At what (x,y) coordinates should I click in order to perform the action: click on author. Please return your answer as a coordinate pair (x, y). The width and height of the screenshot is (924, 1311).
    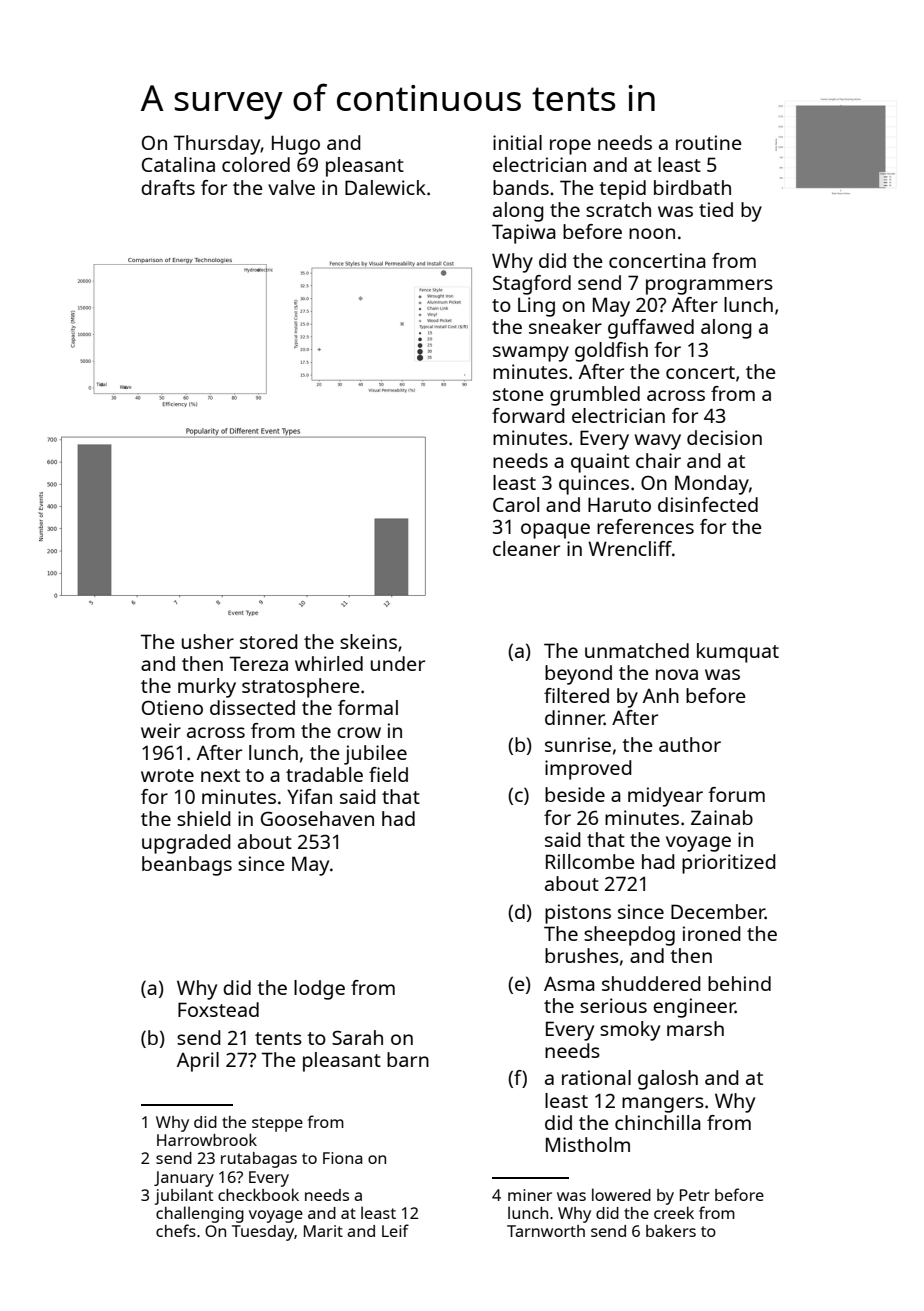
    Looking at the image, I should click on (690, 744).
